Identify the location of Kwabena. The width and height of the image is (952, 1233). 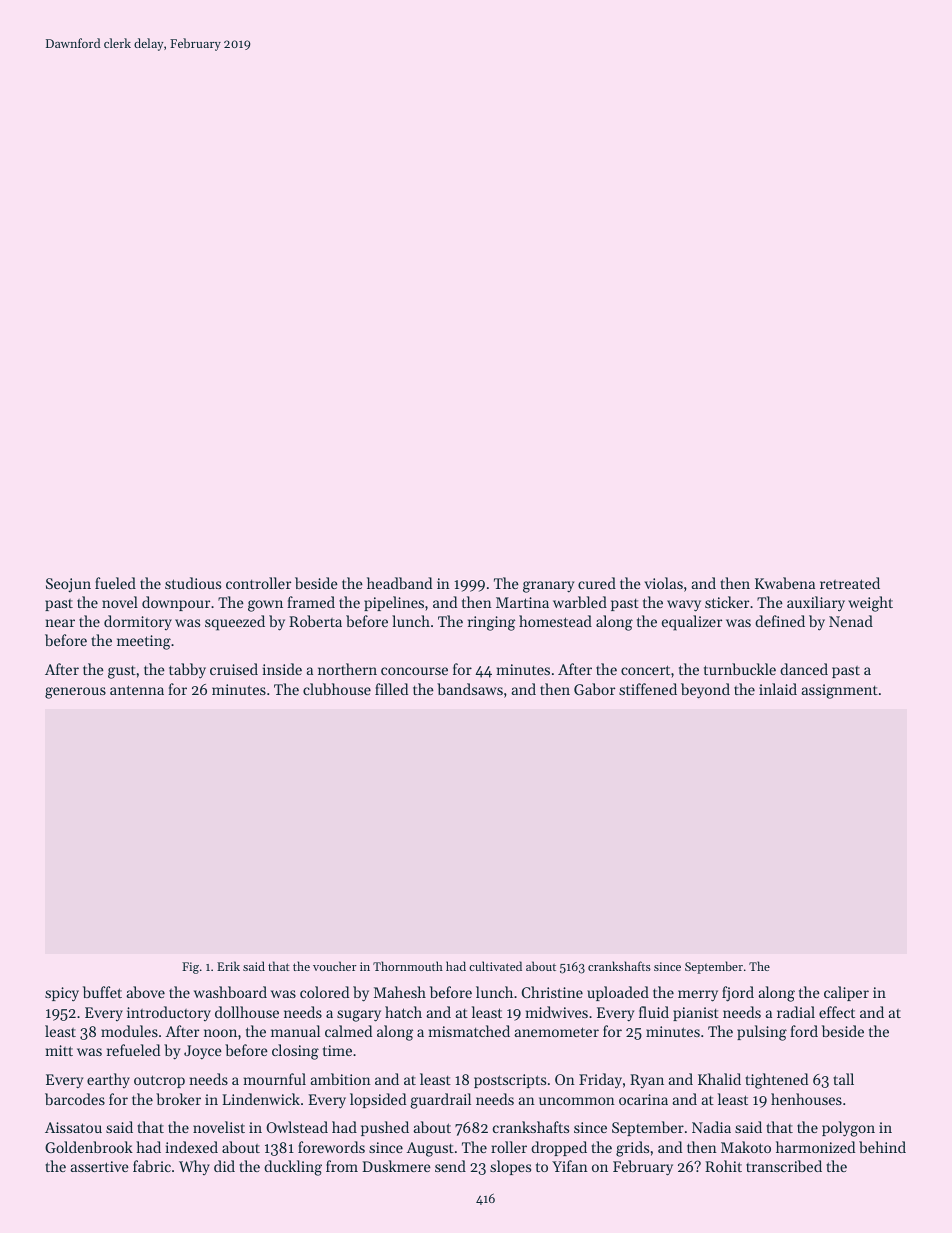
(785, 583).
